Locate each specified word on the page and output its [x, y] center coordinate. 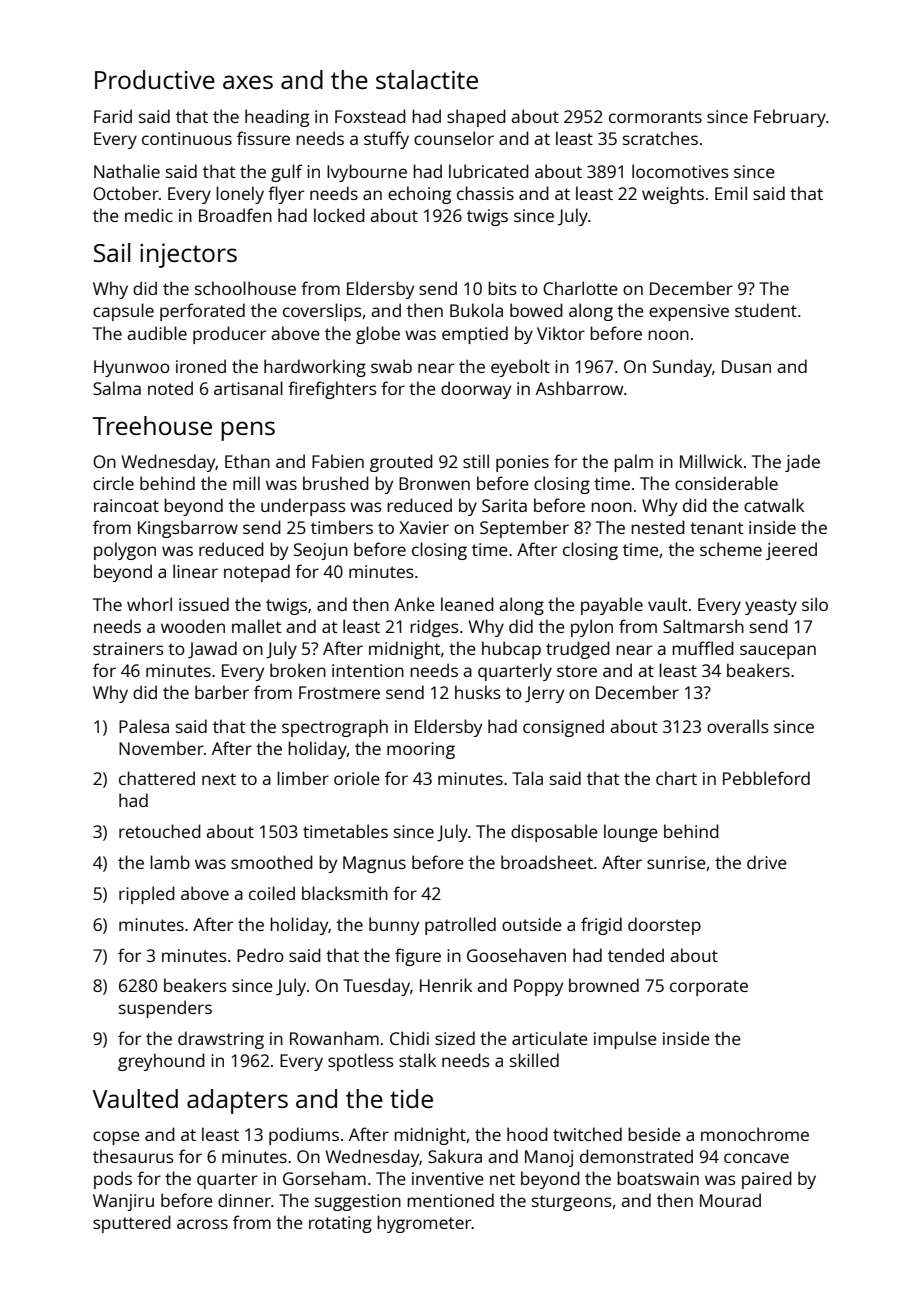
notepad [257, 573]
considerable [726, 483]
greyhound [161, 1062]
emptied [475, 335]
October [126, 193]
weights [673, 195]
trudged [578, 650]
